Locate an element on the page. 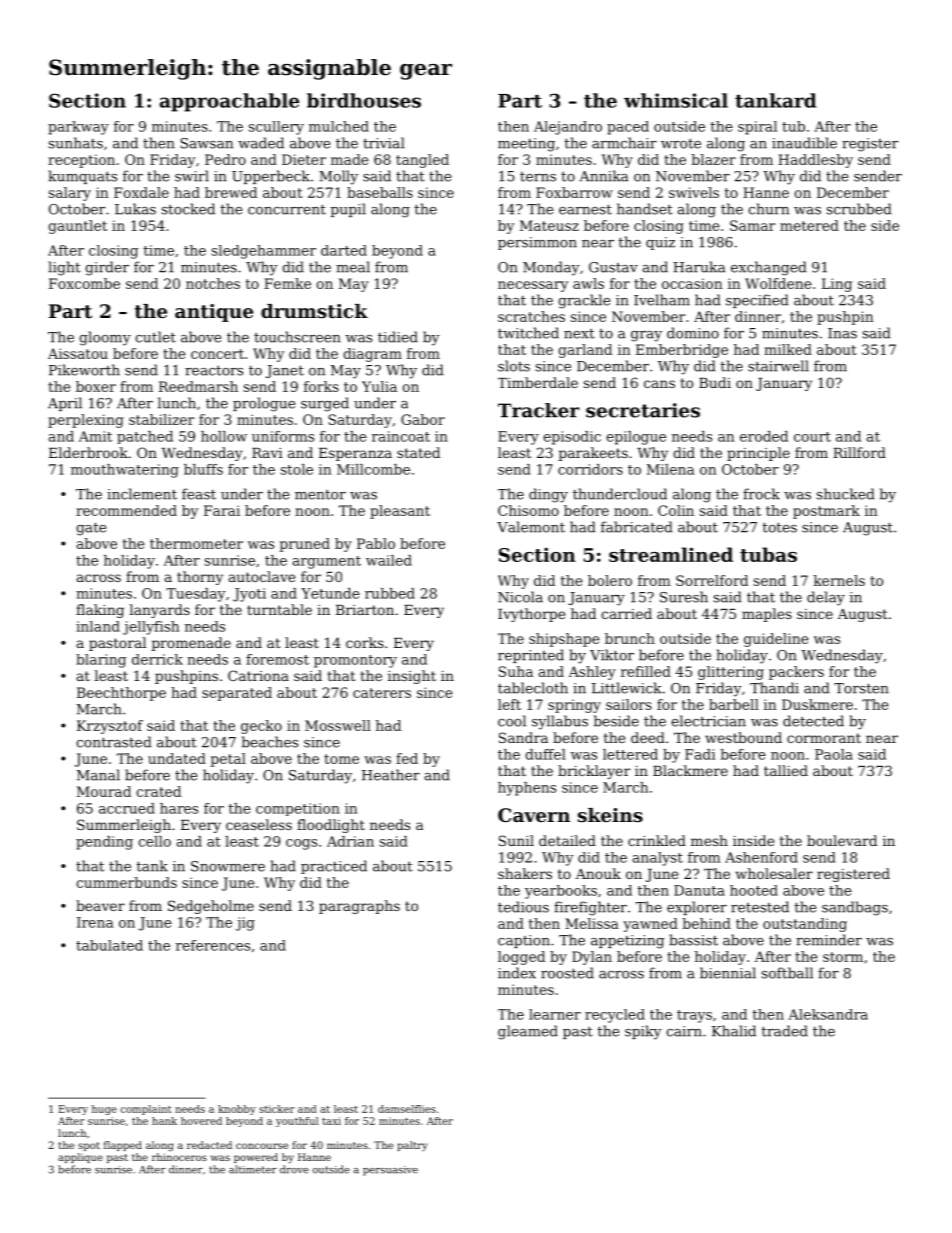  birdhouses is located at coordinates (364, 100).
